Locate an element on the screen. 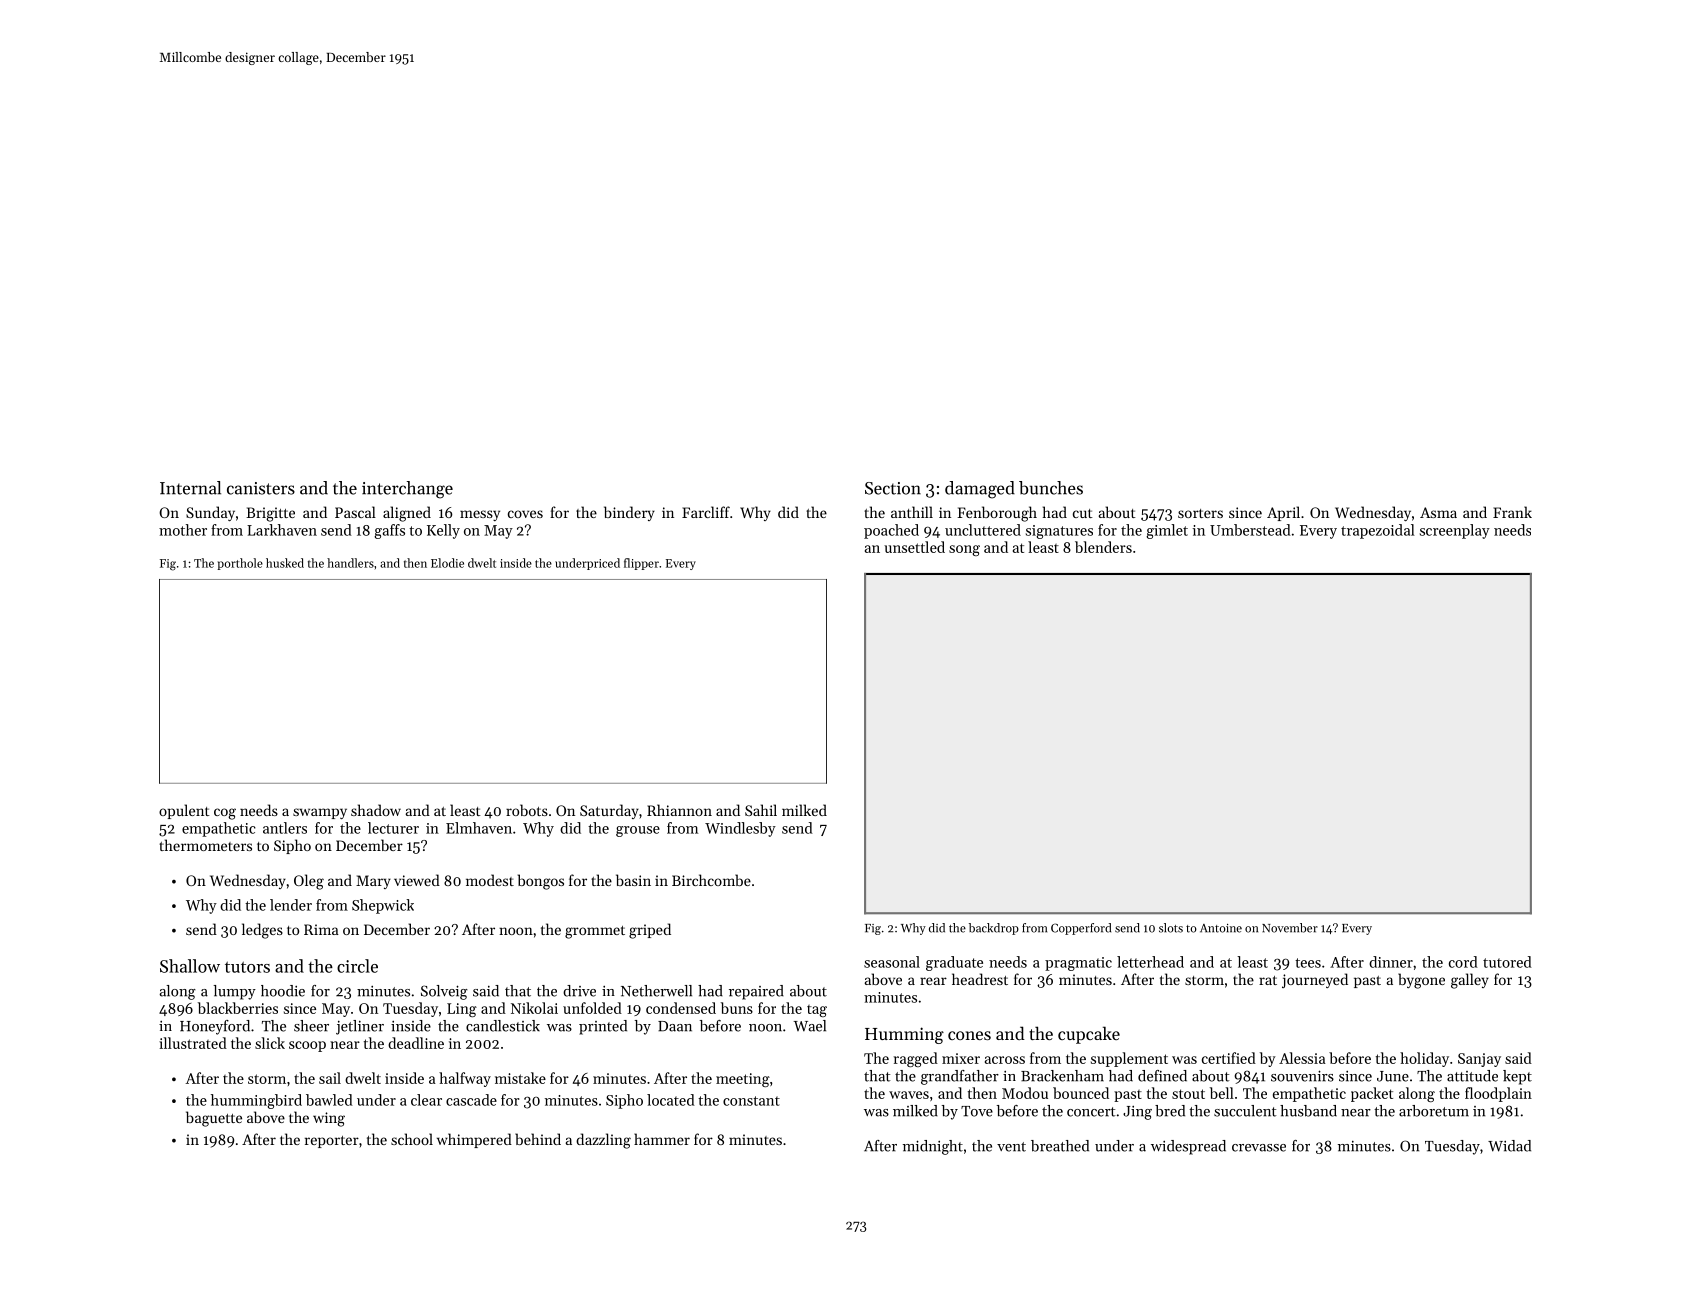  Sahil is located at coordinates (761, 810).
